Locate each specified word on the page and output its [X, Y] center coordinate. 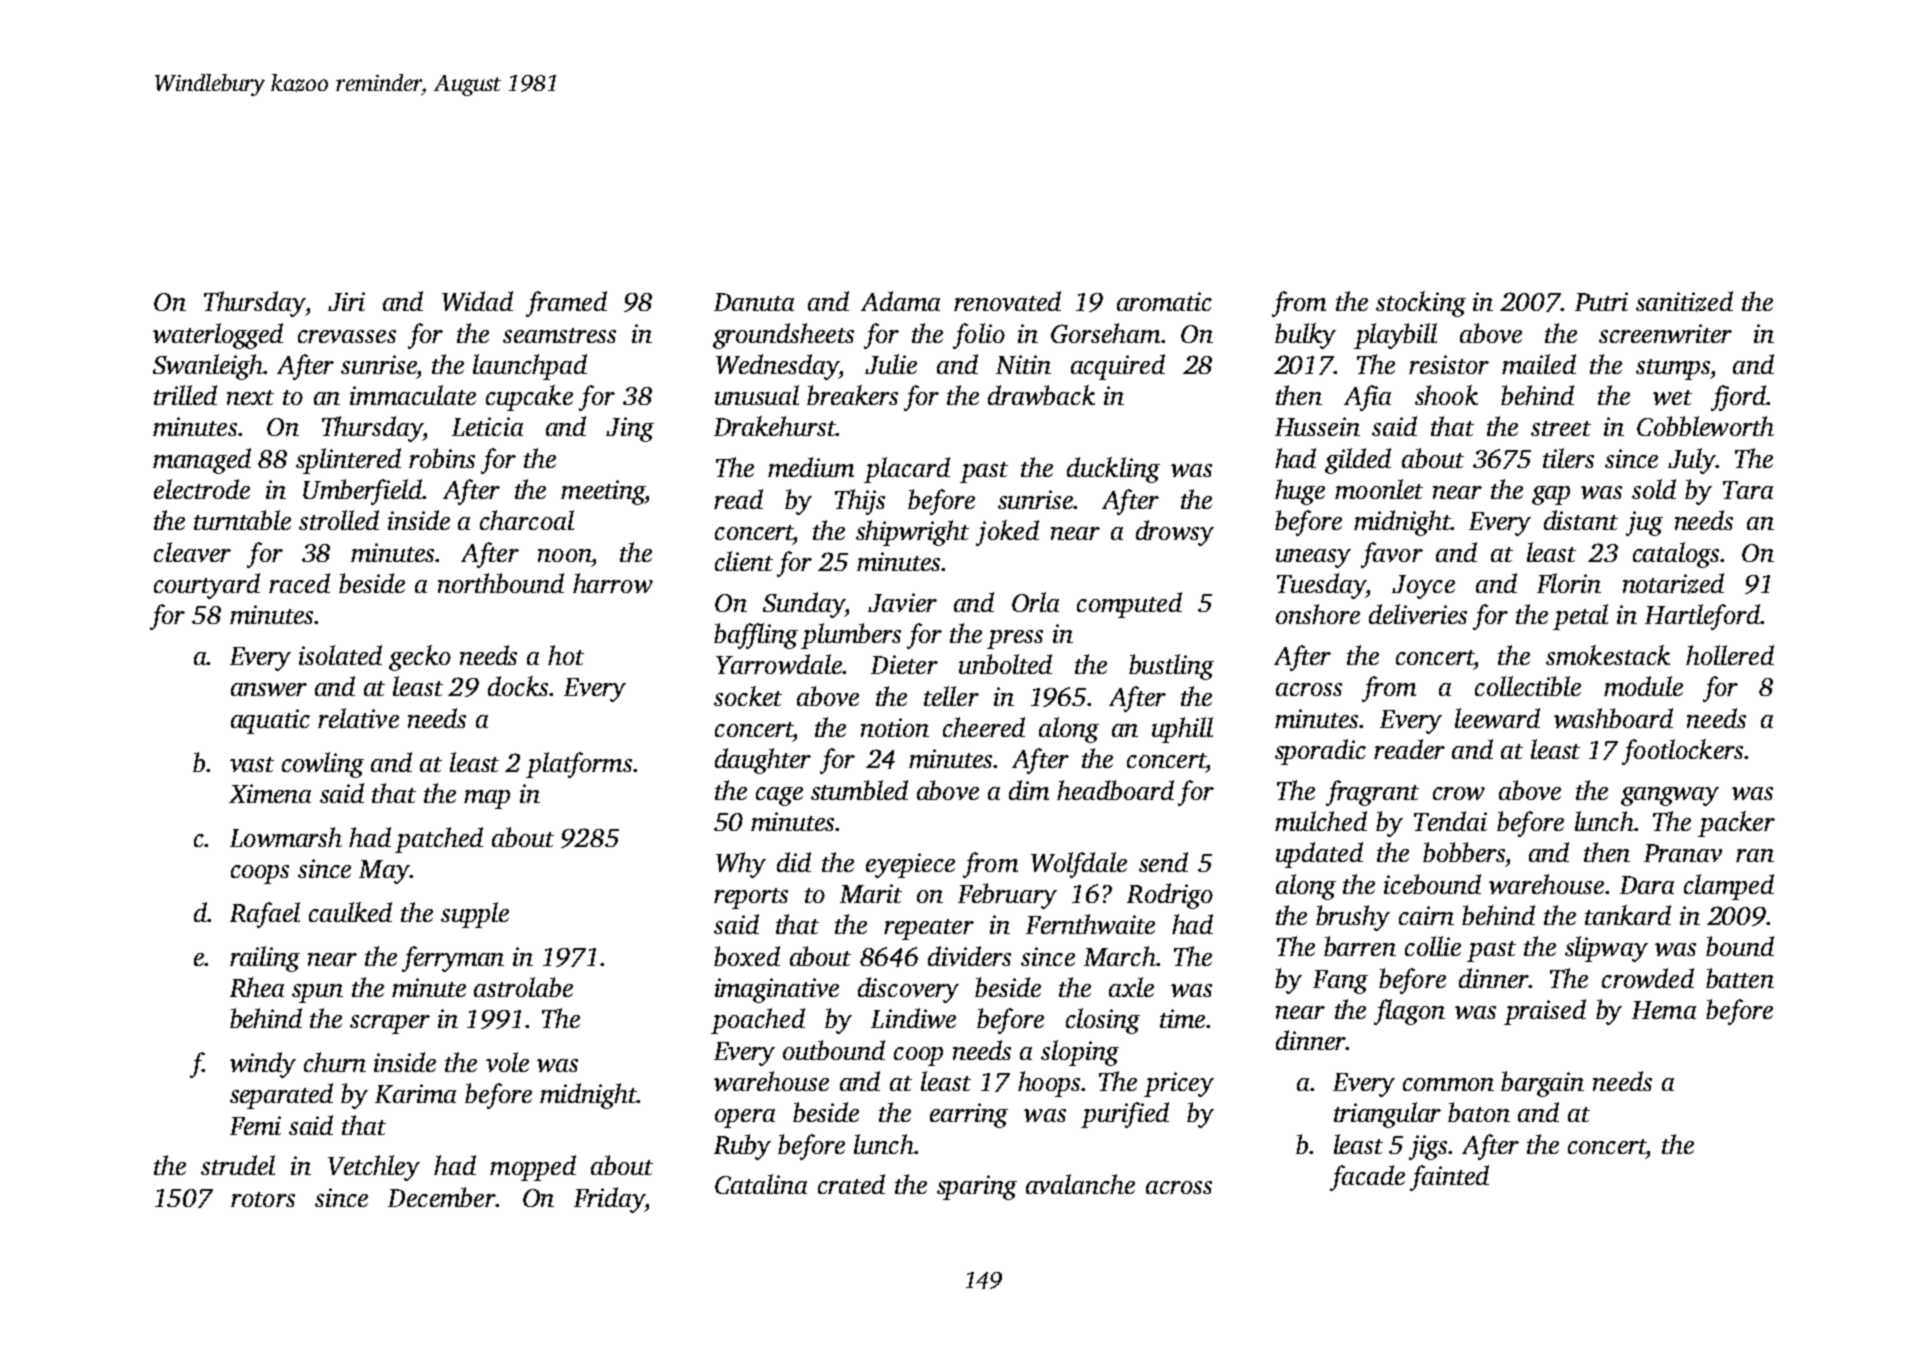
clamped [1729, 887]
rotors [263, 1199]
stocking [1421, 304]
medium [811, 467]
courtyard [207, 586]
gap [1551, 495]
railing [265, 959]
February [1007, 896]
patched [439, 840]
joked [1007, 533]
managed [202, 461]
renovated [1007, 301]
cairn [1426, 915]
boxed [747, 956]
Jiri [346, 301]
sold [1654, 489]
